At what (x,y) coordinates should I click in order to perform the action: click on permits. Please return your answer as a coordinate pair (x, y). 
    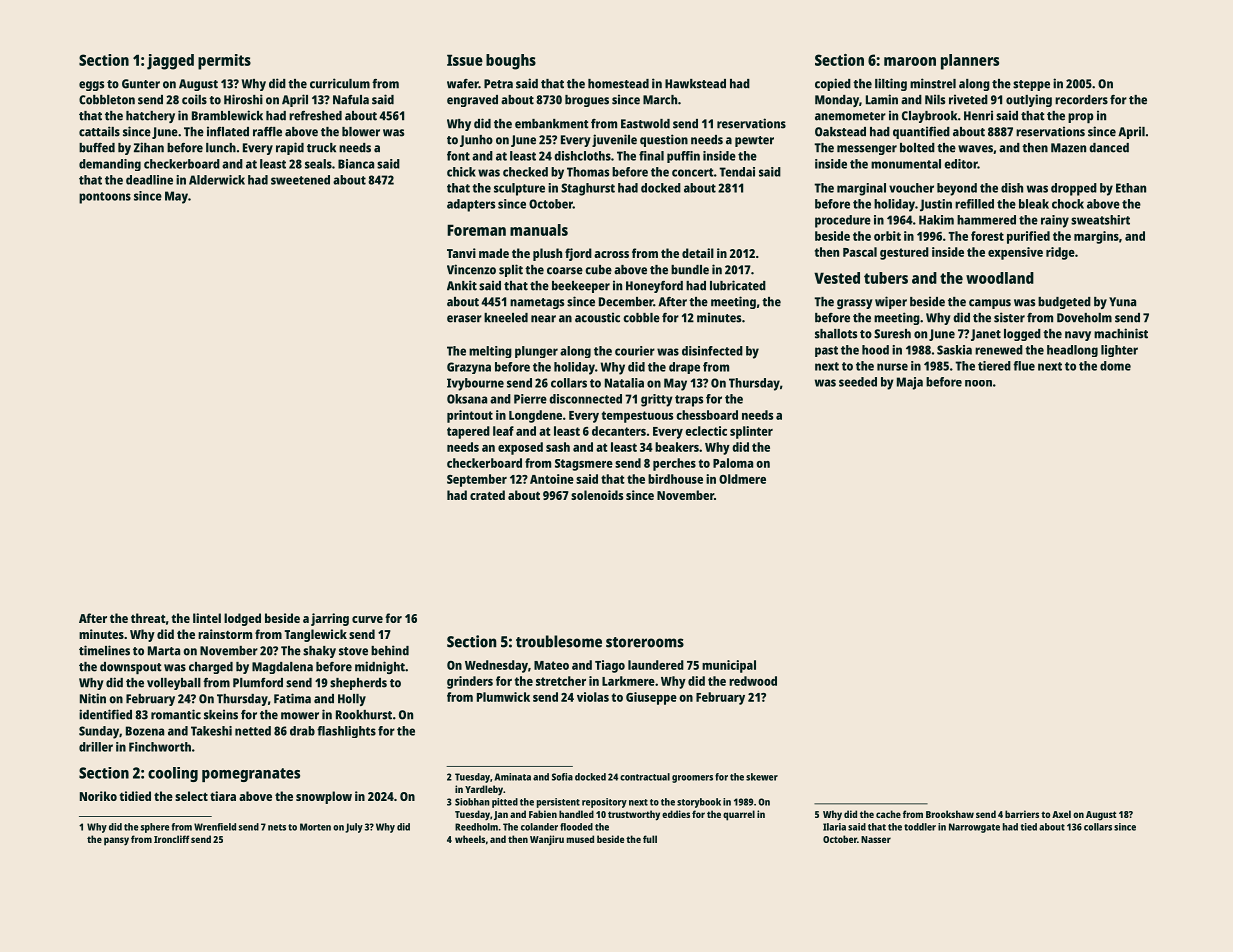
    Looking at the image, I should click on (224, 62).
